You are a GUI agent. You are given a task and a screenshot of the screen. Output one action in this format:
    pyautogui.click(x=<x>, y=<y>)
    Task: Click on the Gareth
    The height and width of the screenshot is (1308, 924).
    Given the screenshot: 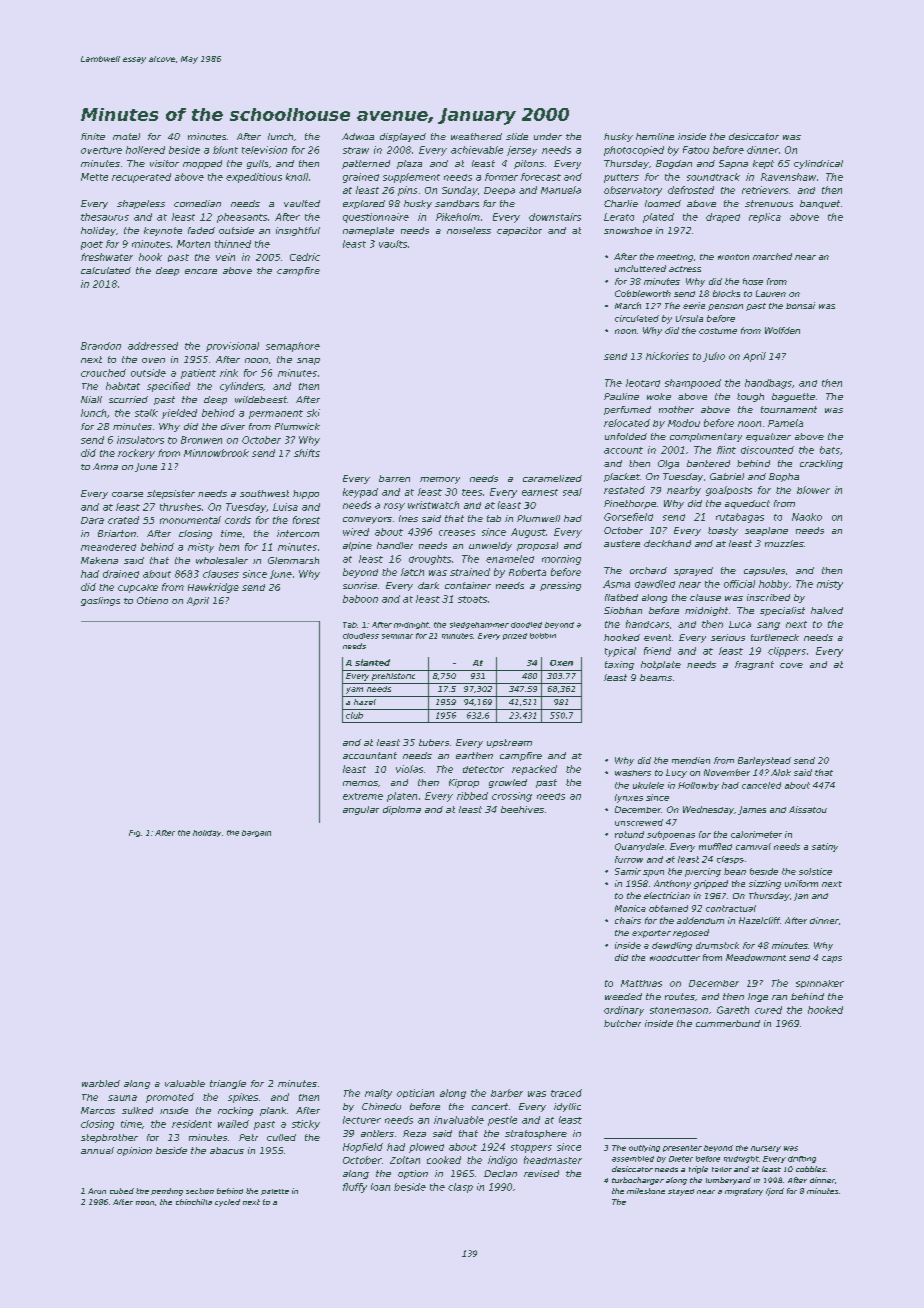 What is the action you would take?
    pyautogui.click(x=733, y=1010)
